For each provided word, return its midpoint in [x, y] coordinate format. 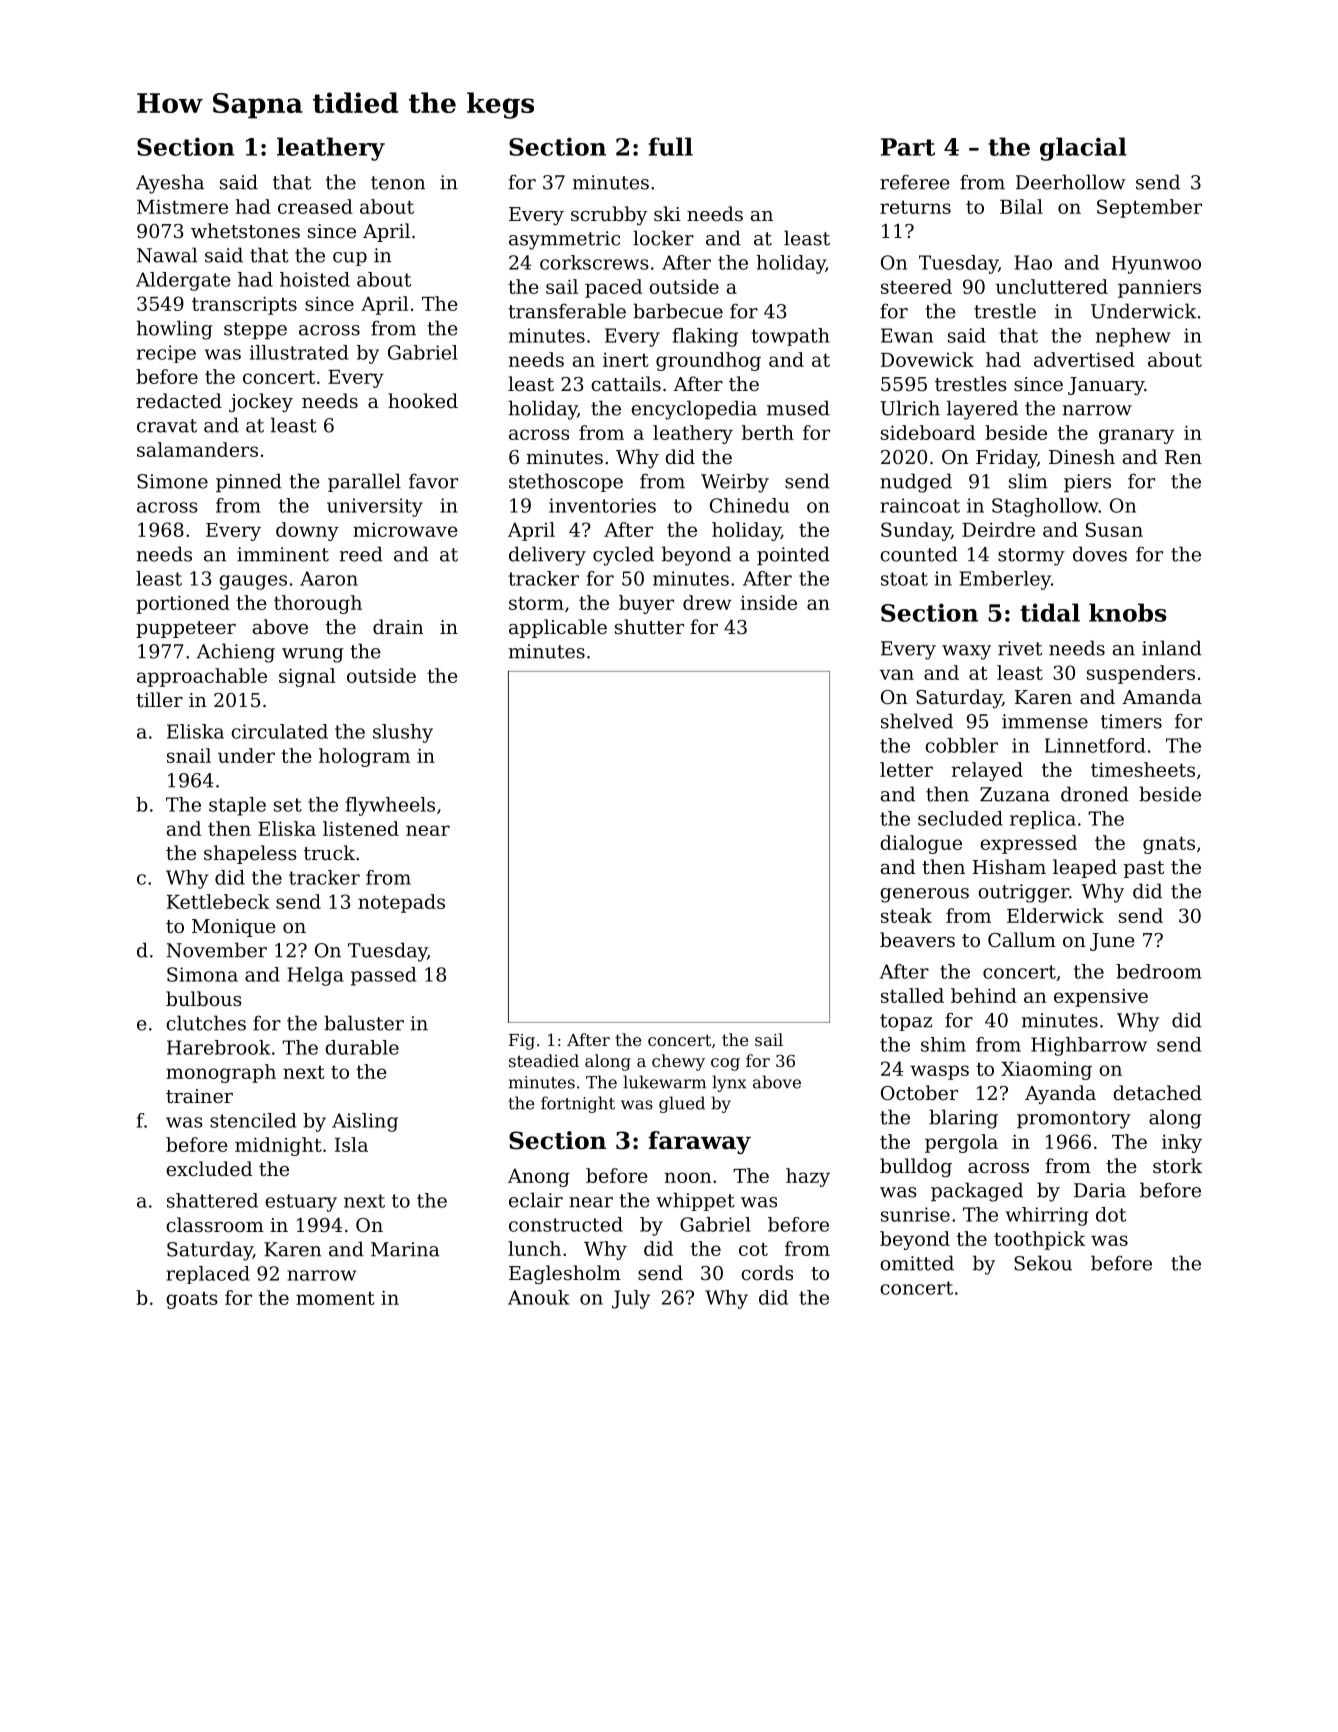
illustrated [299, 352]
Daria [1100, 1190]
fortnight [578, 1104]
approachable [202, 677]
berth [768, 432]
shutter [649, 626]
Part [908, 147]
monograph [221, 1073]
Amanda [1162, 696]
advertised [1084, 359]
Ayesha [170, 184]
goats [192, 1300]
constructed [566, 1224]
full [671, 146]
